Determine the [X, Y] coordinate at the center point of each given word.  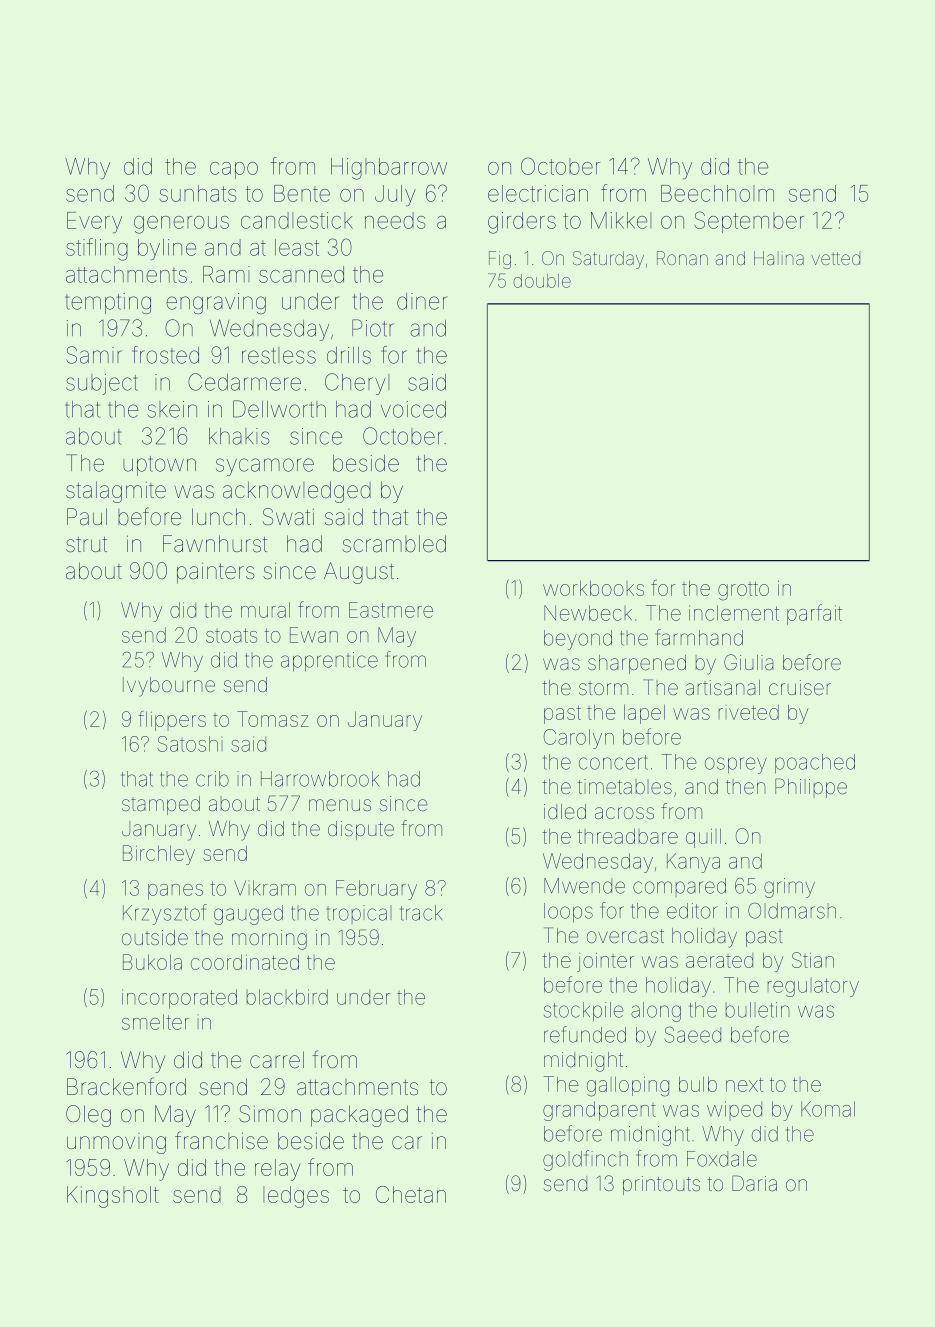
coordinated [245, 962]
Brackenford [126, 1086]
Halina [779, 258]
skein [172, 409]
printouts [661, 1185]
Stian [813, 960]
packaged [359, 1116]
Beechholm [717, 193]
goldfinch [585, 1160]
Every [94, 222]
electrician [538, 193]
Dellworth [279, 409]
